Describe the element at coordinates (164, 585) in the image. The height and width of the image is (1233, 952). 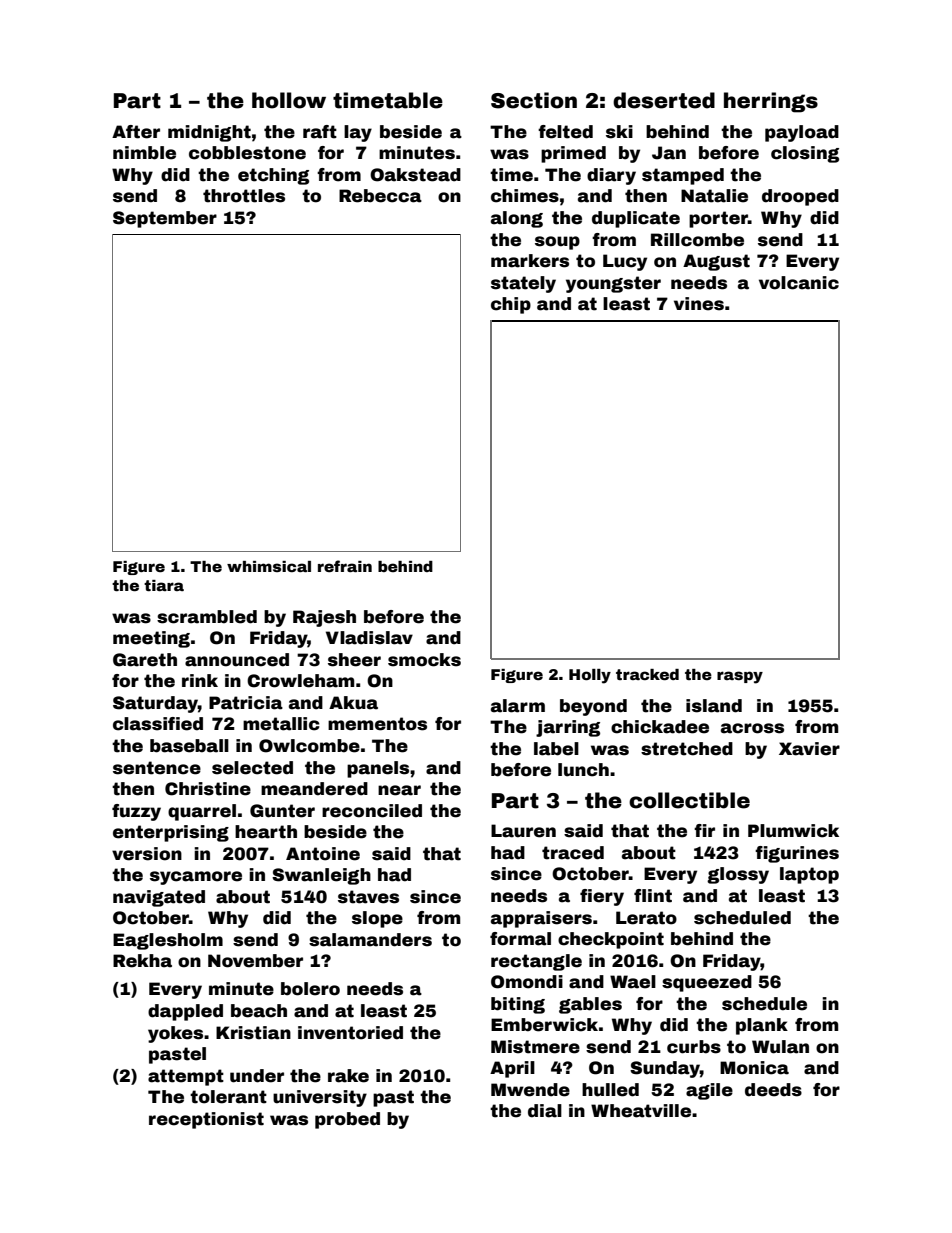
I see `tiara` at that location.
